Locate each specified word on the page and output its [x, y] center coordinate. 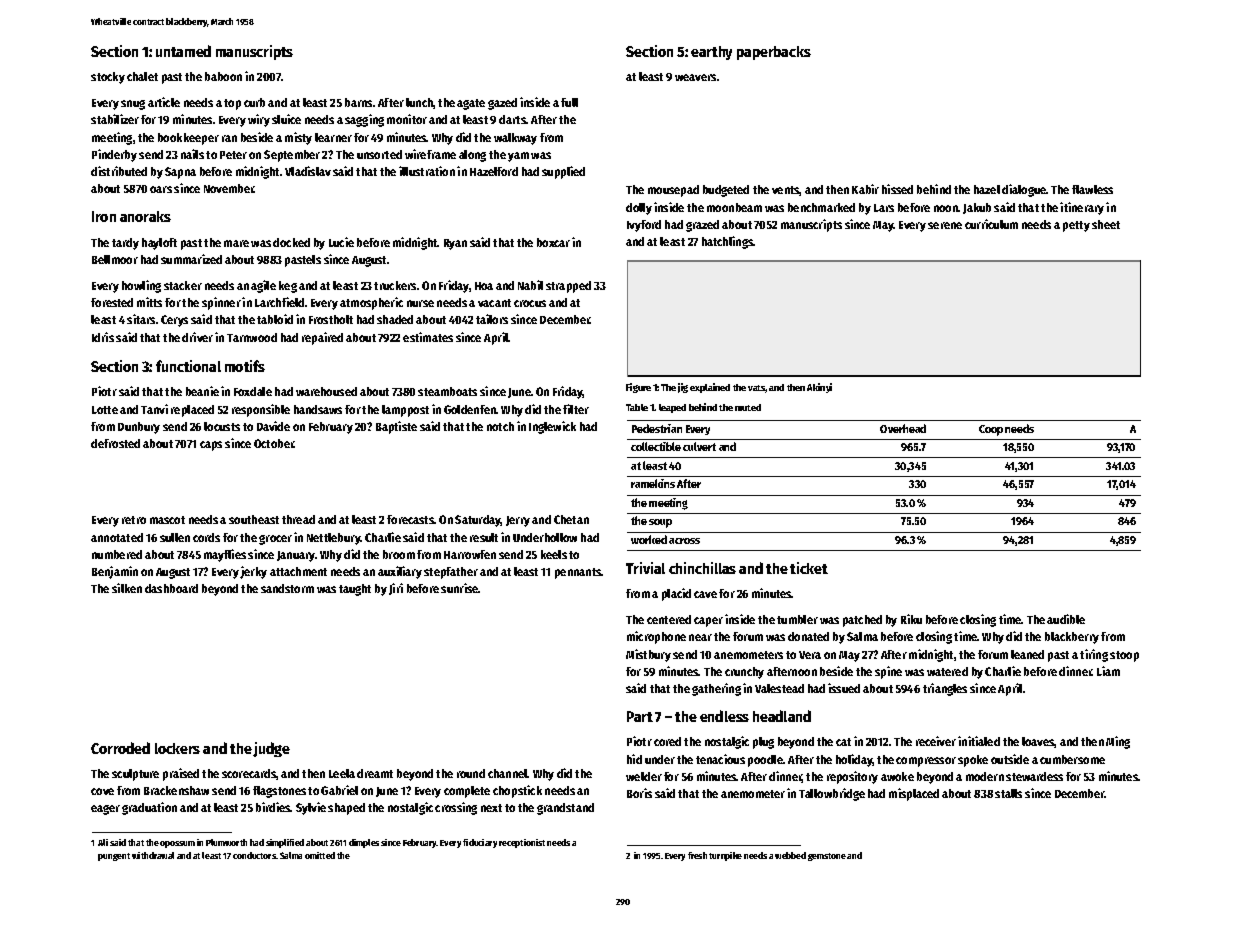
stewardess [1034, 776]
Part [640, 716]
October [274, 443]
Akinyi [819, 388]
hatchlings [727, 242]
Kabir [865, 189]
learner [333, 137]
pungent [114, 857]
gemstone [827, 857]
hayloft [159, 244]
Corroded [120, 748]
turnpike [725, 856]
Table [637, 407]
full [569, 102]
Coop [991, 430]
